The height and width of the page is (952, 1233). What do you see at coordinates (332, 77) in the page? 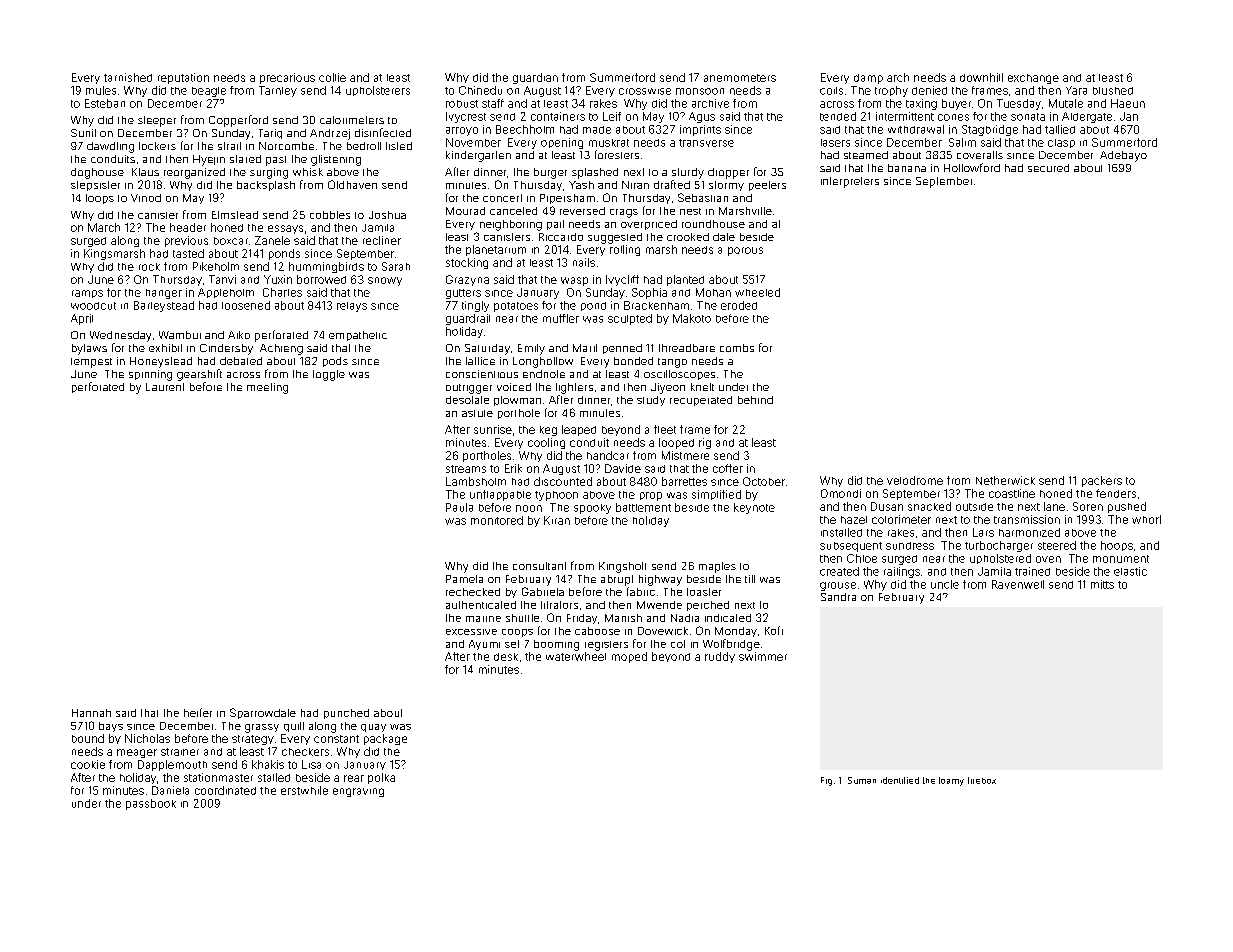
I see `collie` at bounding box center [332, 77].
